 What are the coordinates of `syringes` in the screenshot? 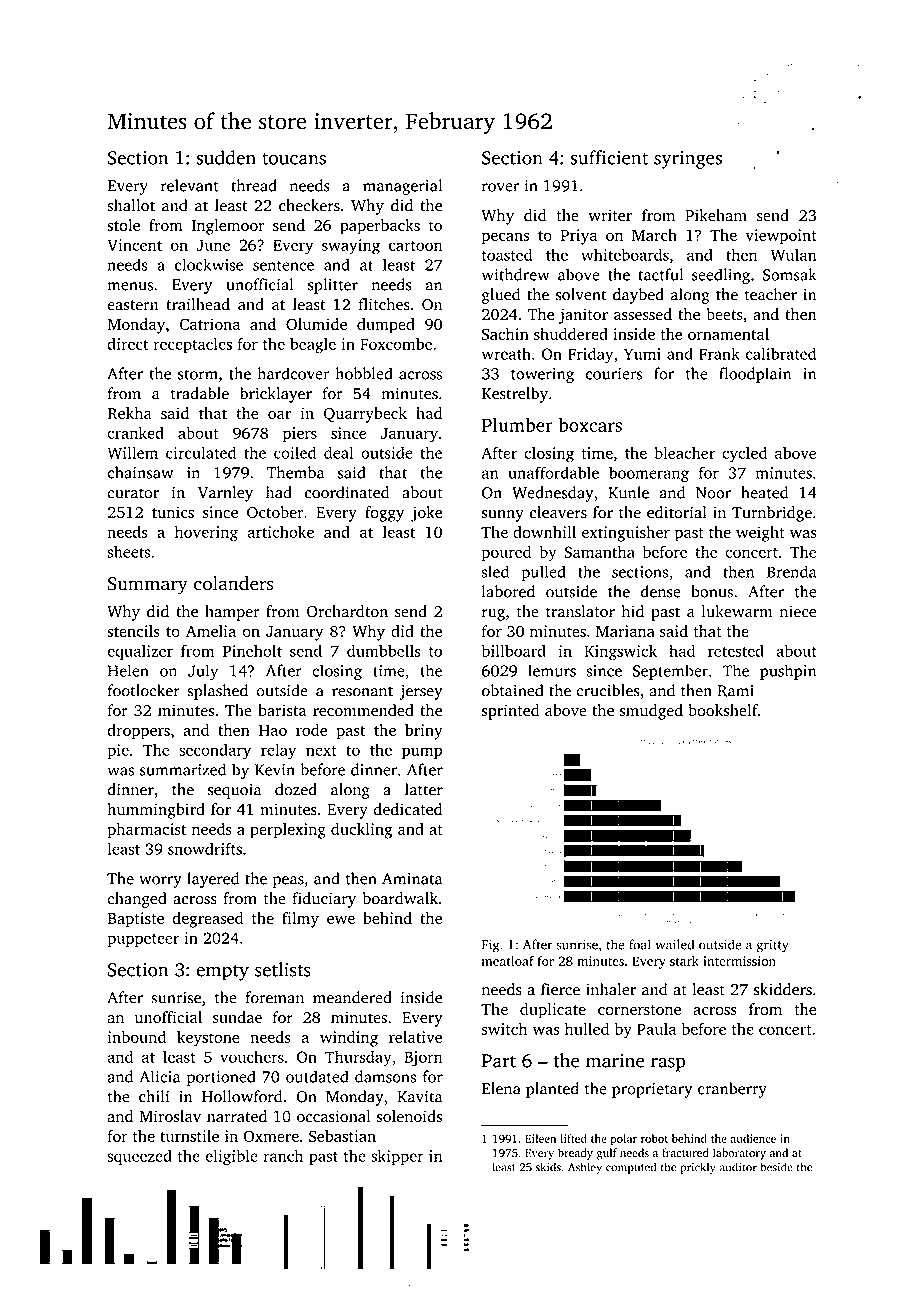 It's located at (688, 160).
